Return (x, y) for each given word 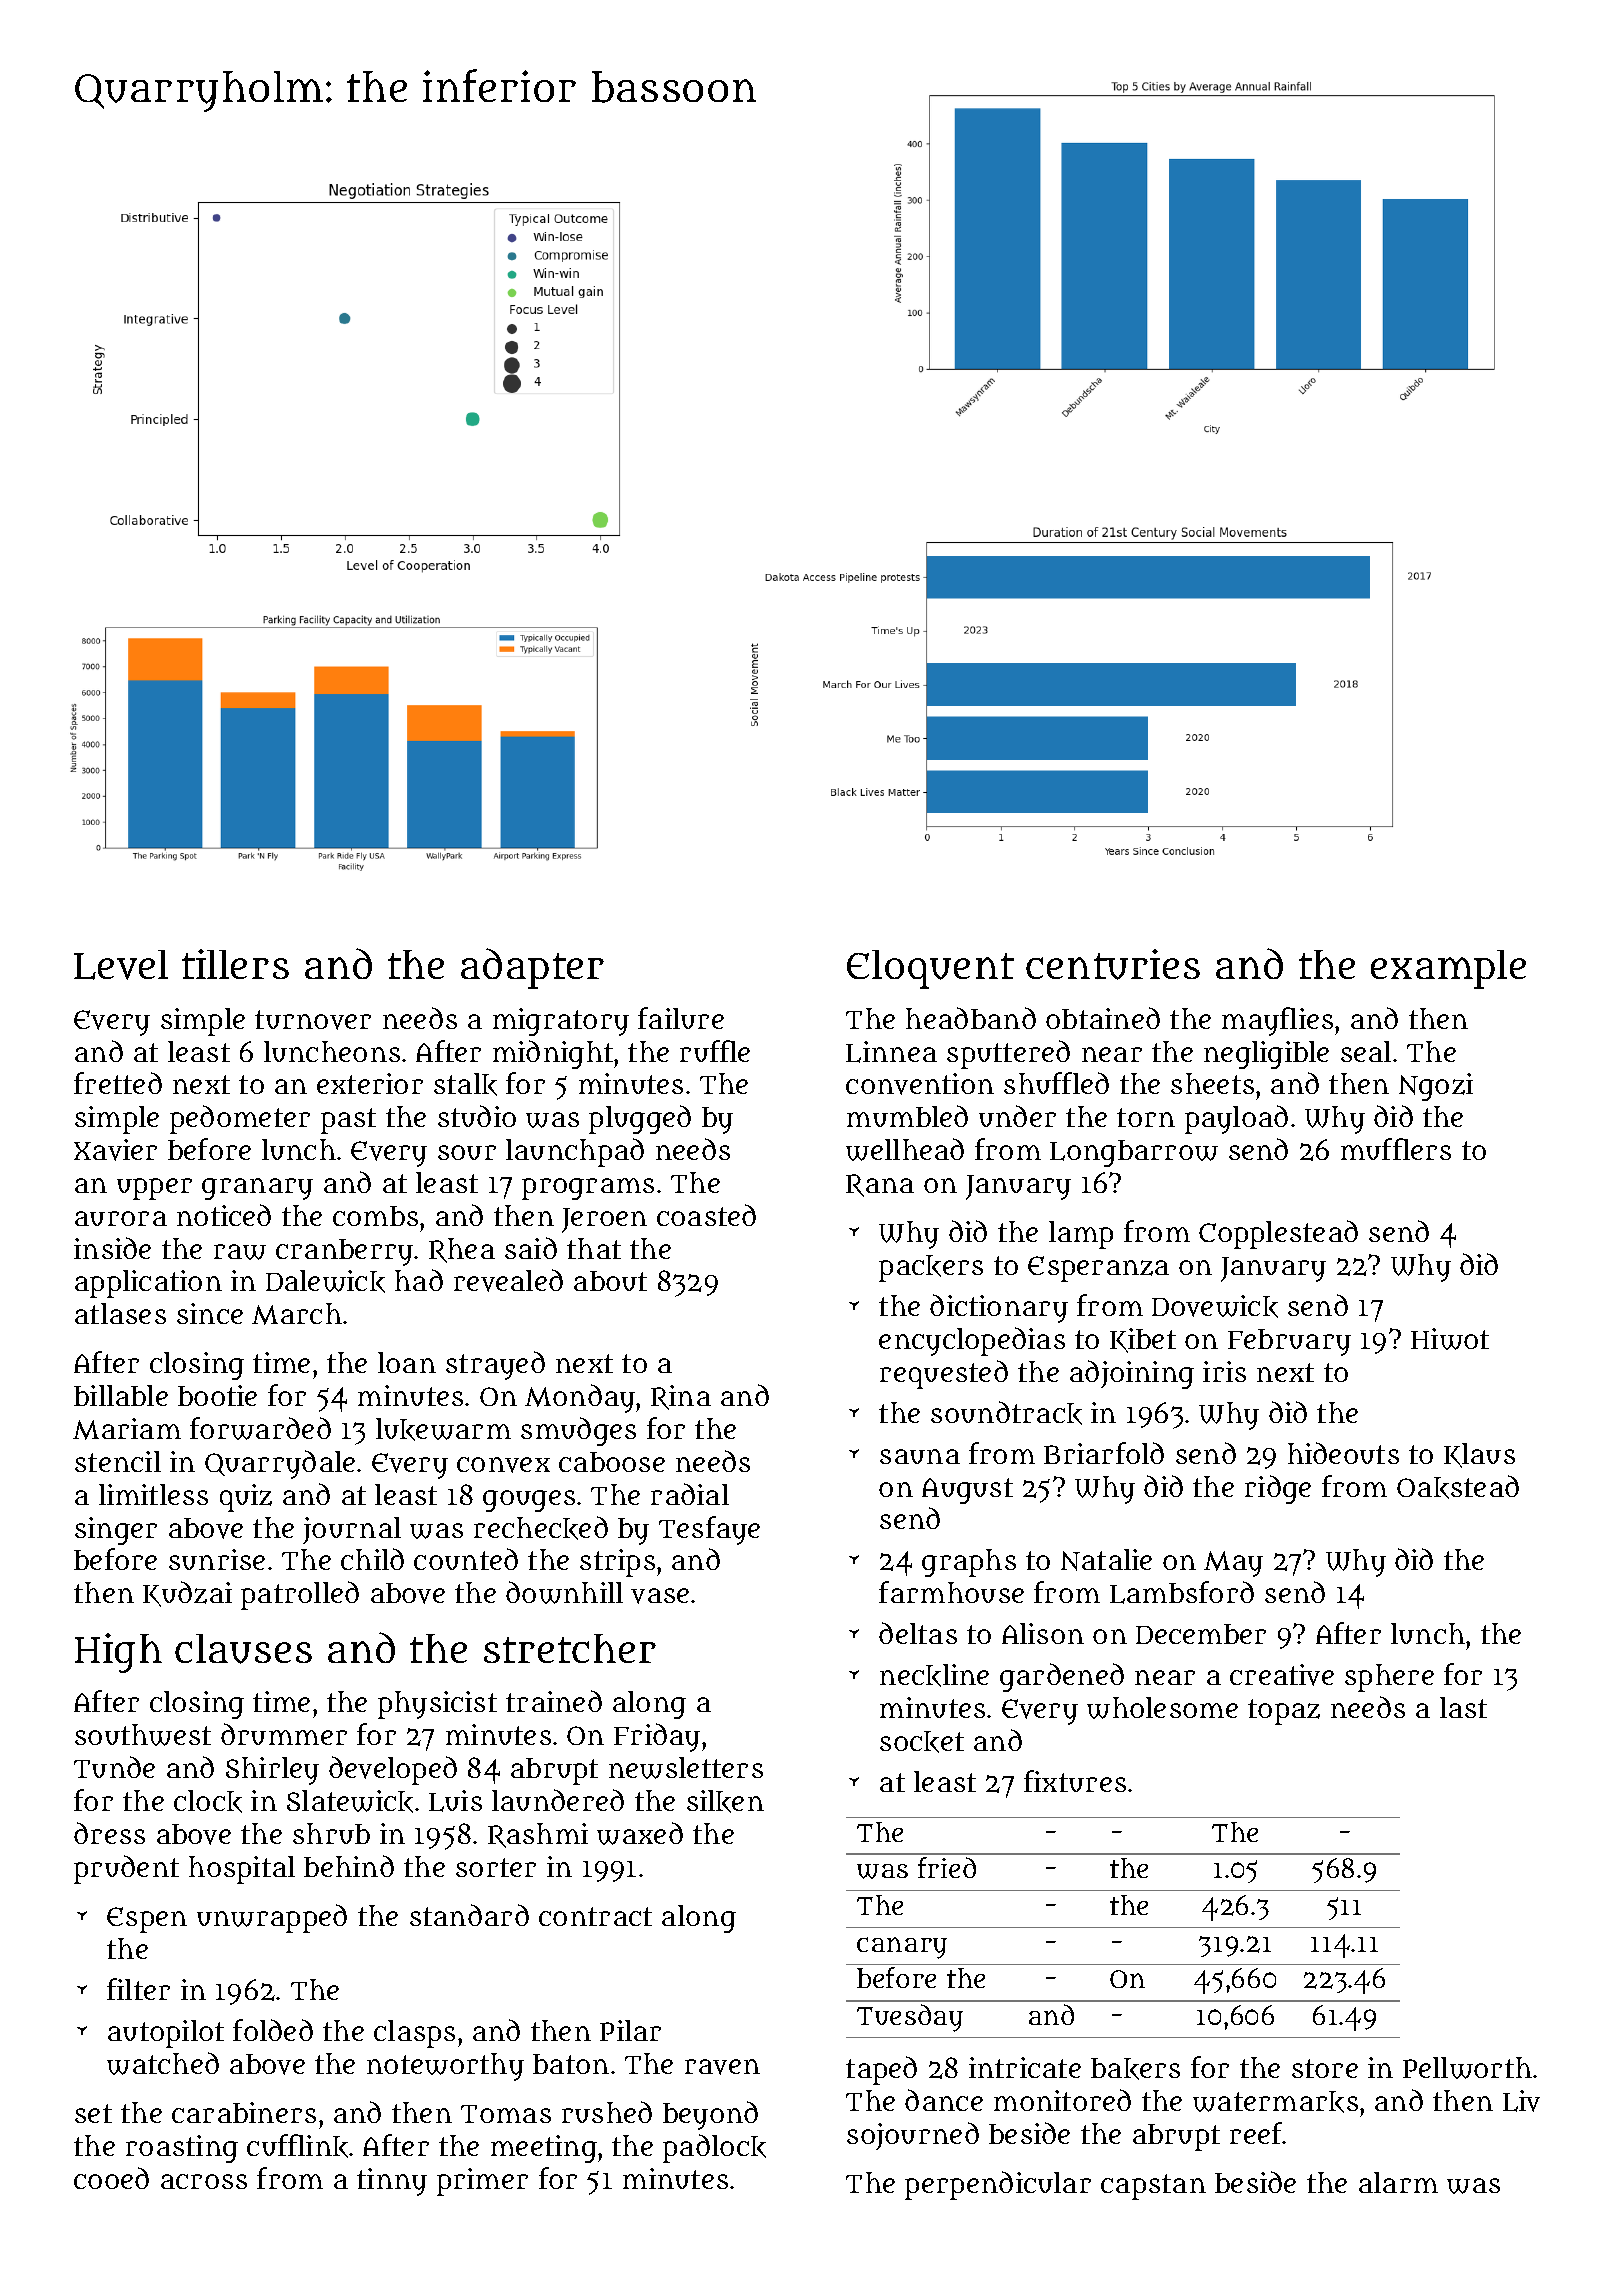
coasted (706, 1215)
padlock (714, 2148)
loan (407, 1362)
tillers (235, 964)
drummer (284, 1734)
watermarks (1275, 2102)
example (1448, 969)
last (1463, 1707)
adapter (532, 968)
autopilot (166, 2034)
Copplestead (1278, 1234)
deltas (918, 1633)
